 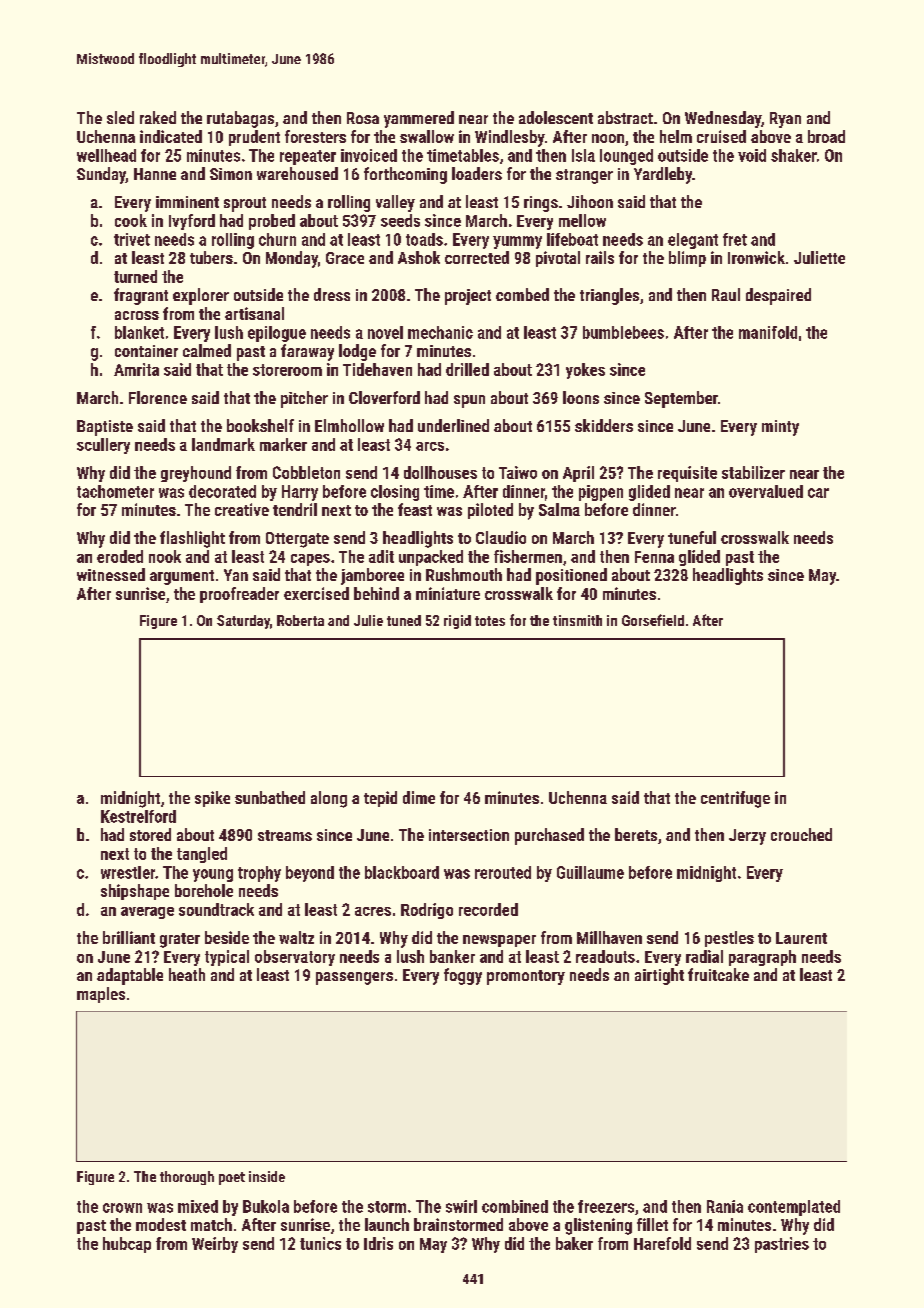 I want to click on Simon, so click(x=231, y=174).
